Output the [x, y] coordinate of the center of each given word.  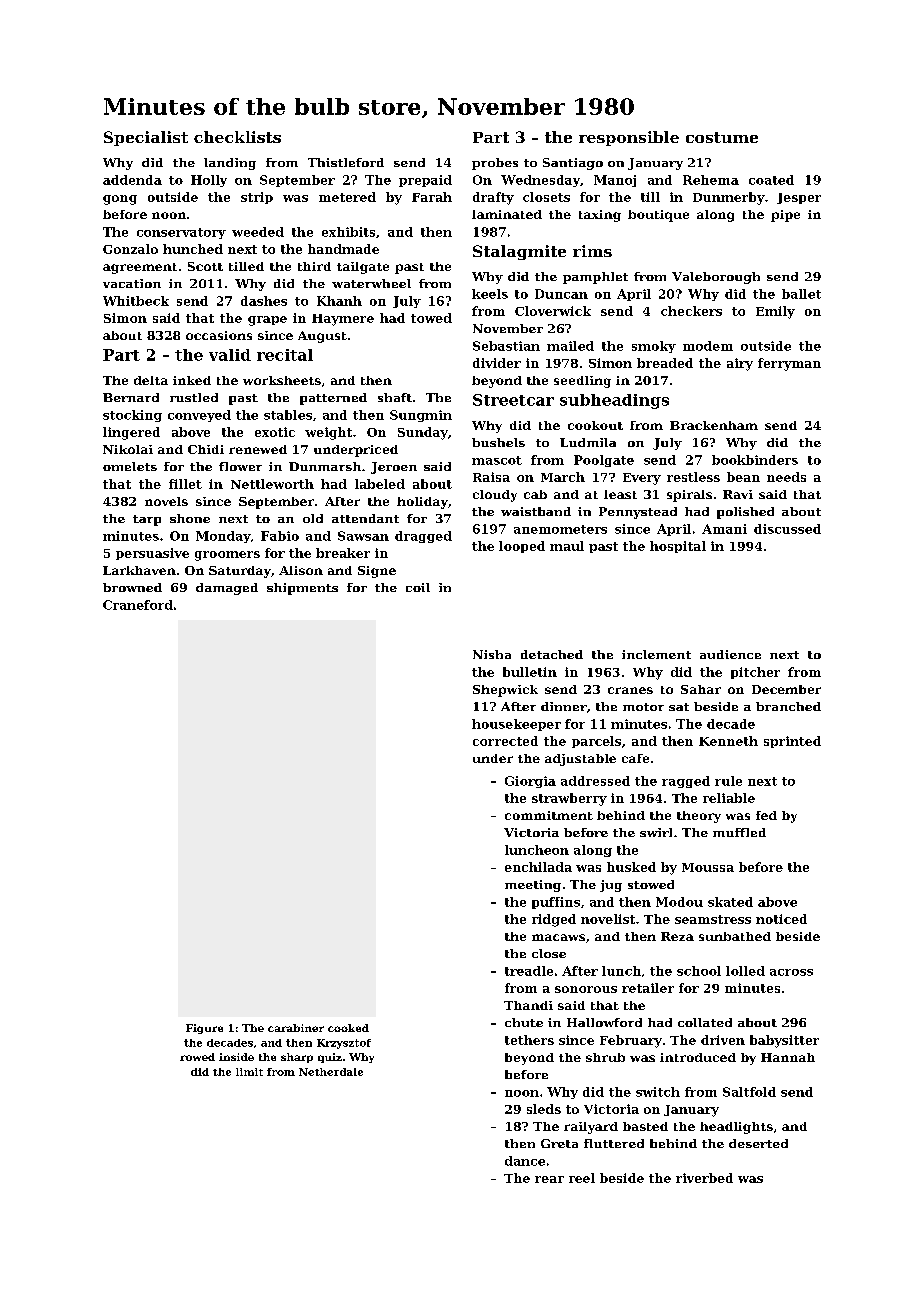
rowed [197, 1057]
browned [132, 587]
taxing [600, 216]
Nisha [492, 654]
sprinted [792, 742]
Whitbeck [136, 301]
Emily [775, 312]
